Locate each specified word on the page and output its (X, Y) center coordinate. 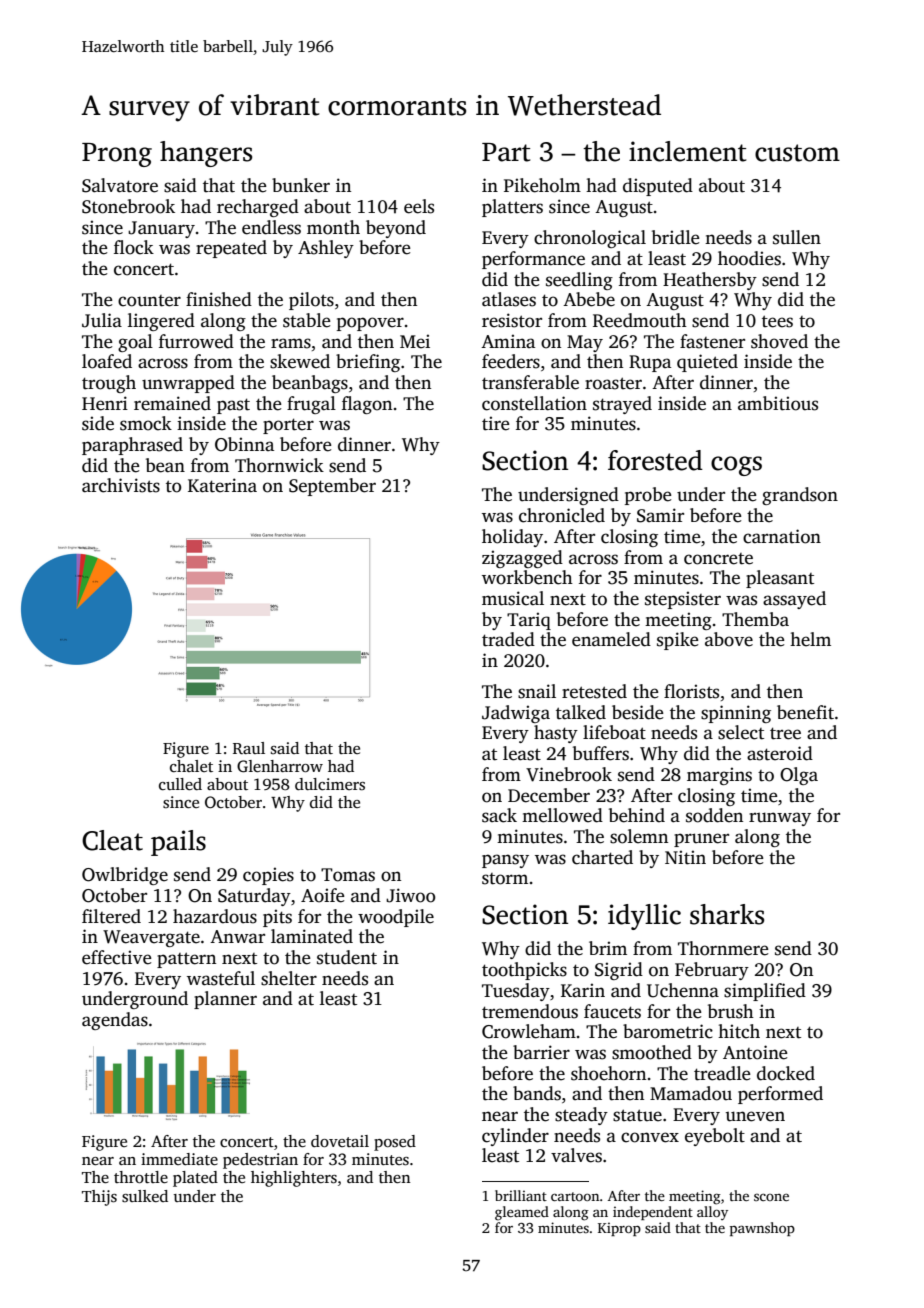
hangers (206, 154)
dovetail (340, 1141)
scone (771, 1197)
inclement (687, 151)
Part (506, 152)
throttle (141, 1177)
